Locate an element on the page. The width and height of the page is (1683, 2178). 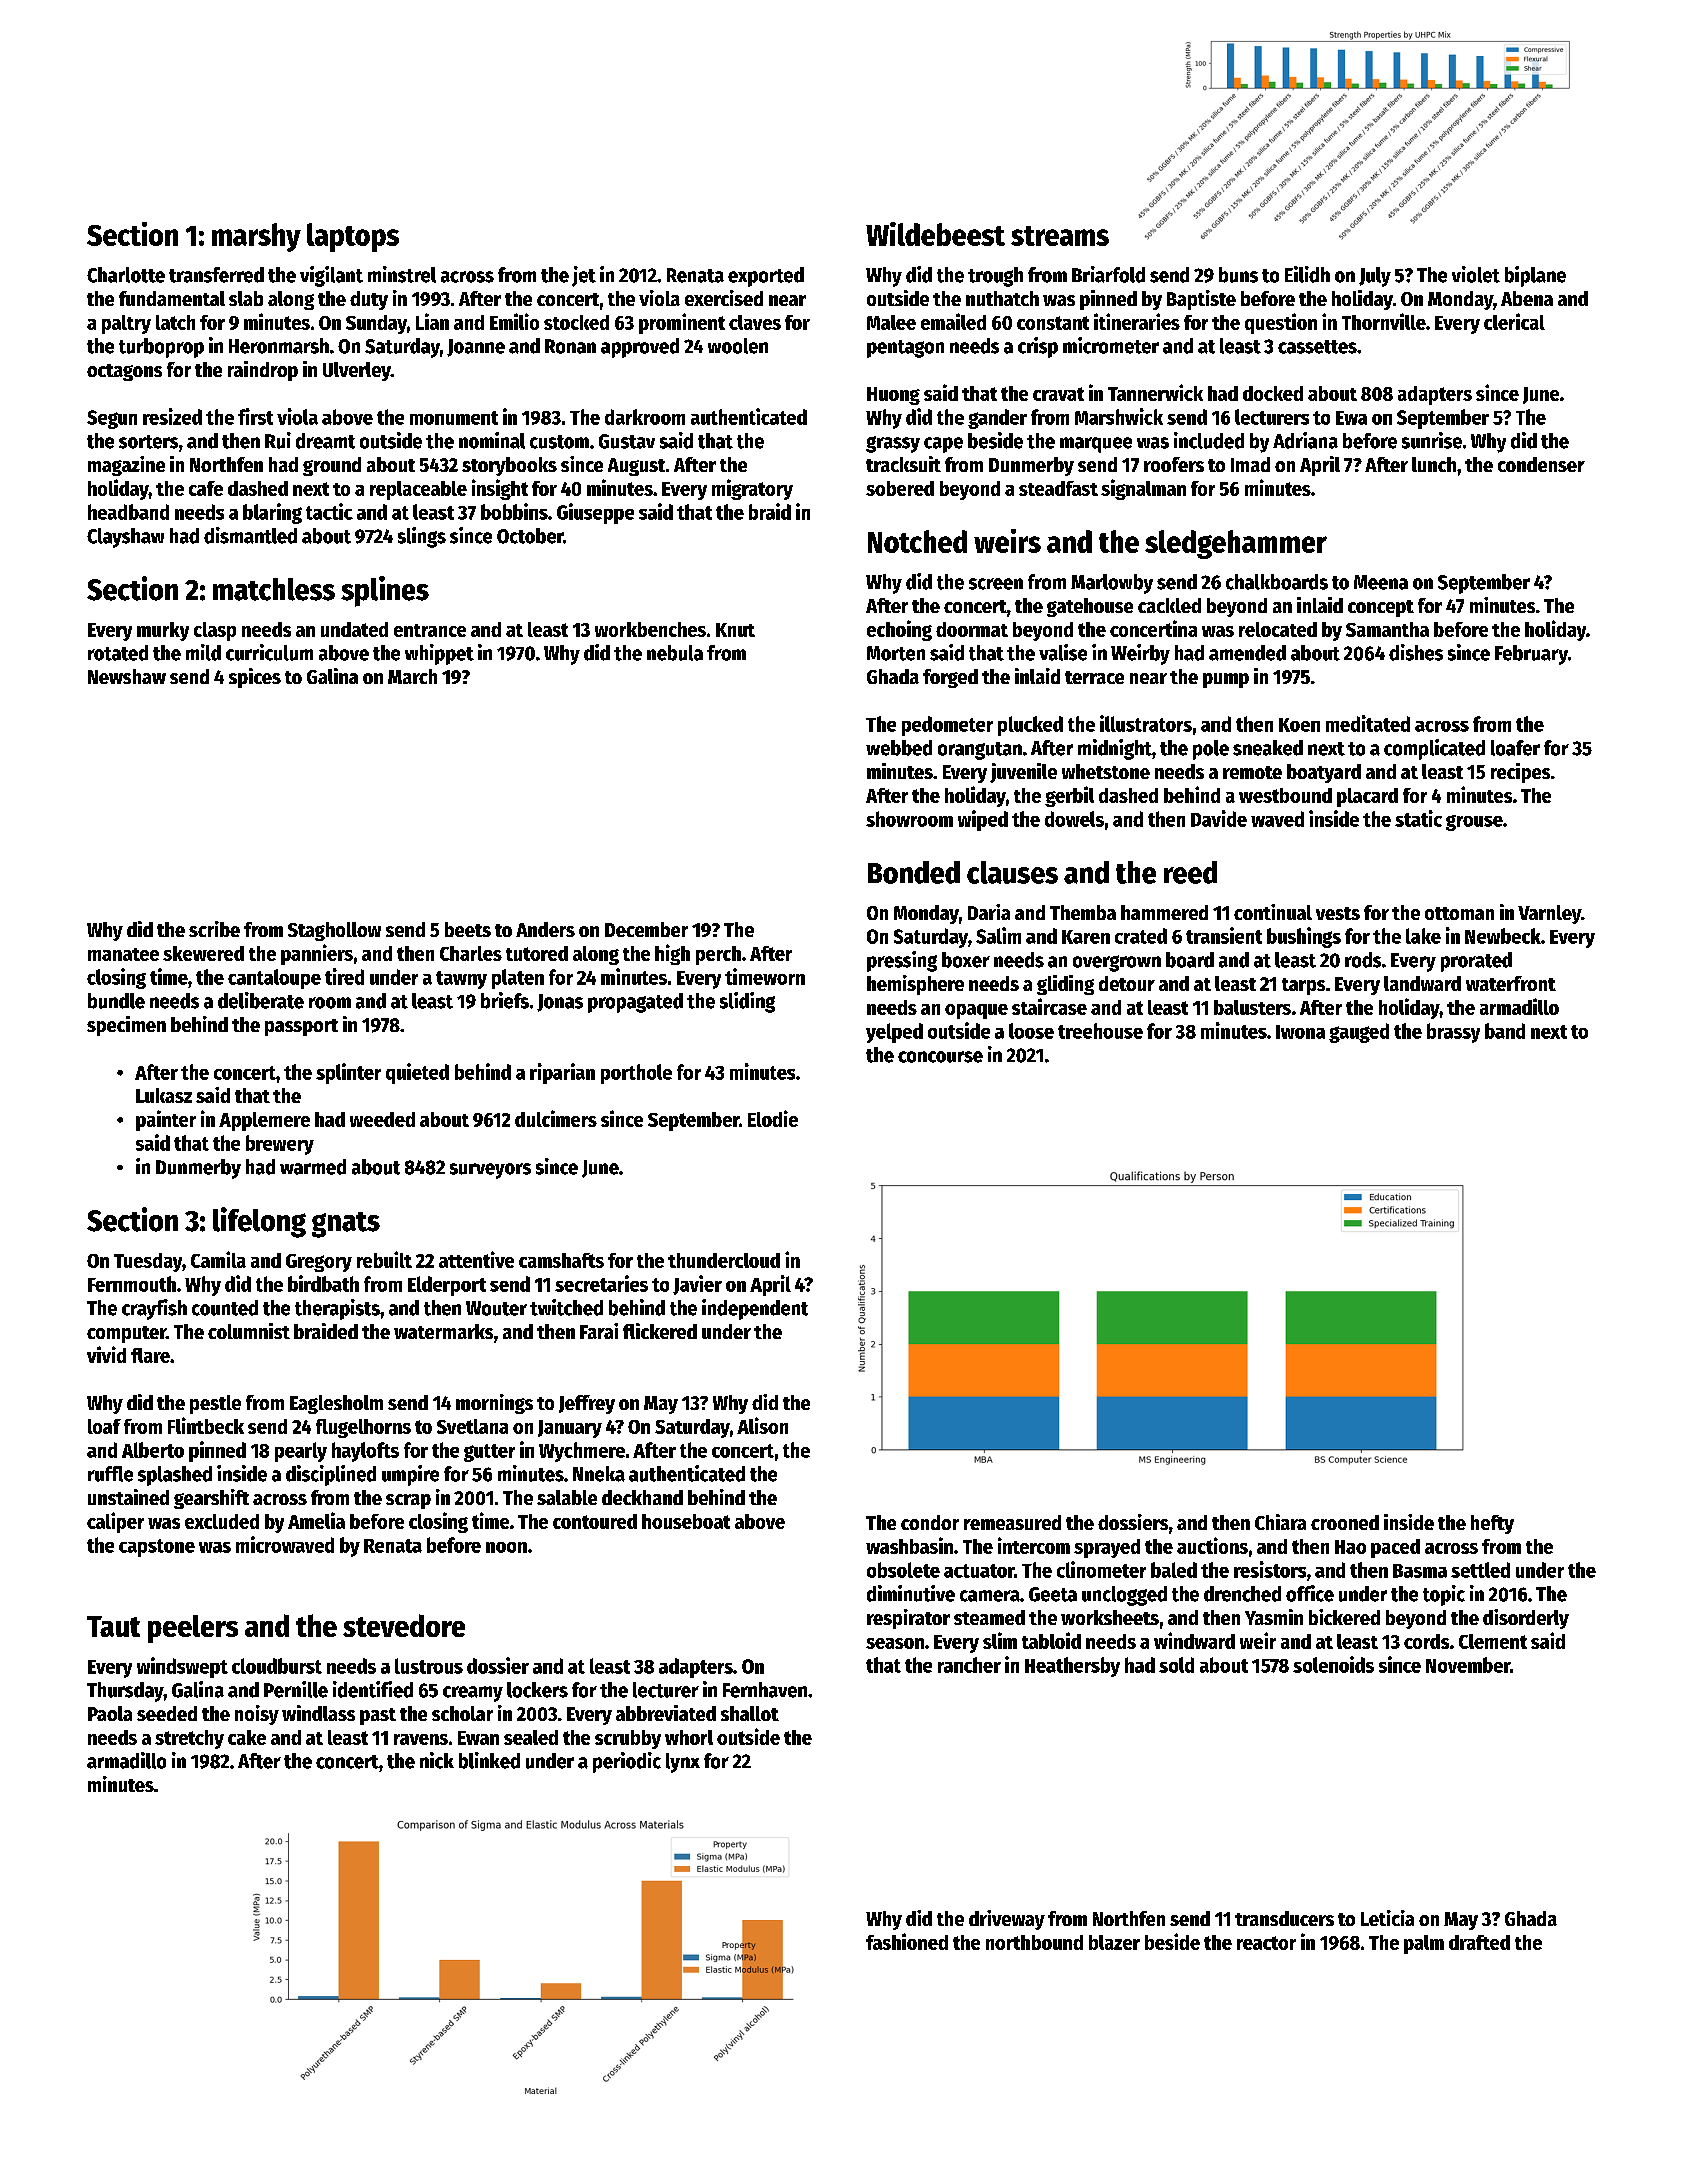
hefty is located at coordinates (1492, 1524).
